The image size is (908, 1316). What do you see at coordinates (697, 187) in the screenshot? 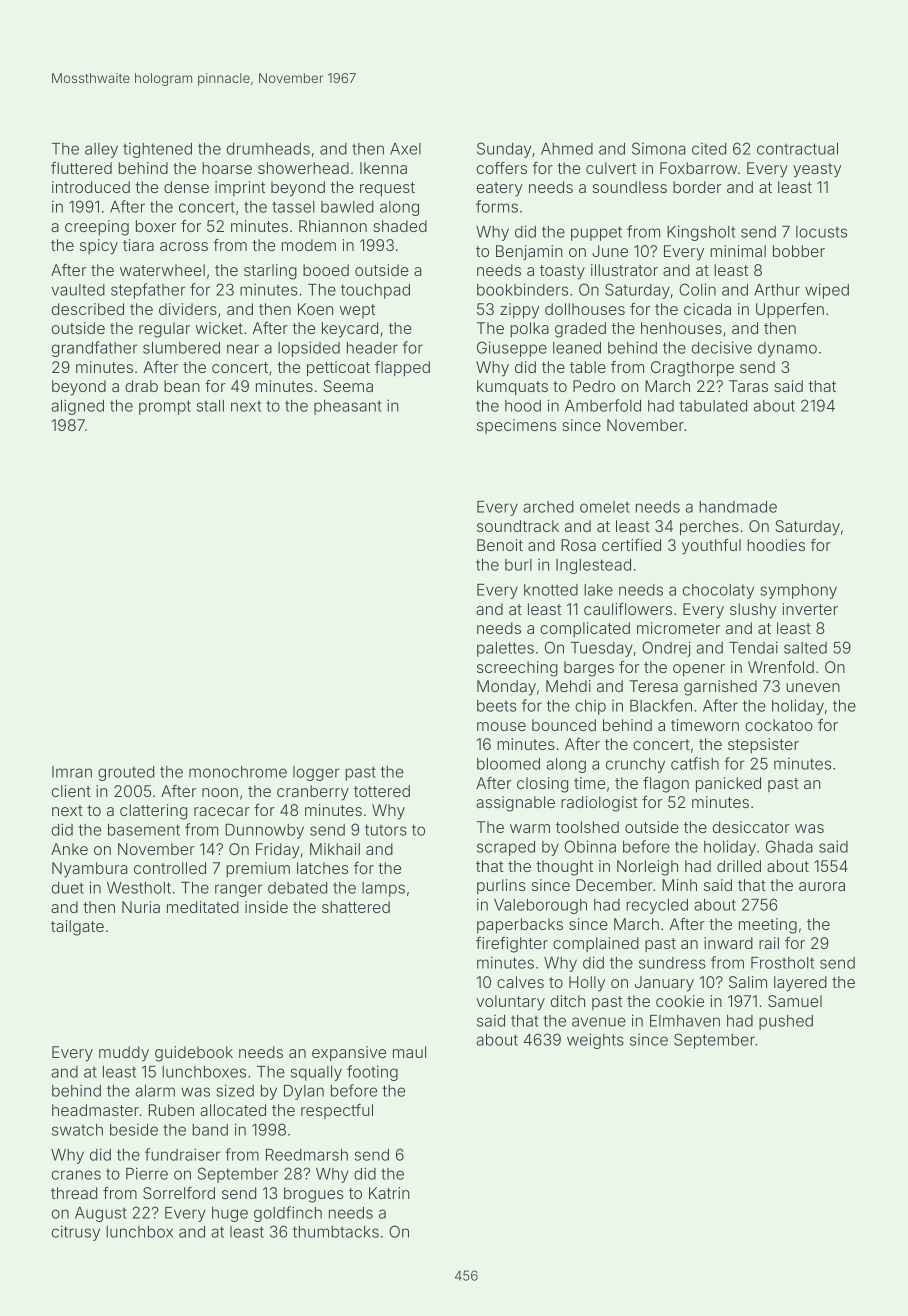
I see `border` at bounding box center [697, 187].
